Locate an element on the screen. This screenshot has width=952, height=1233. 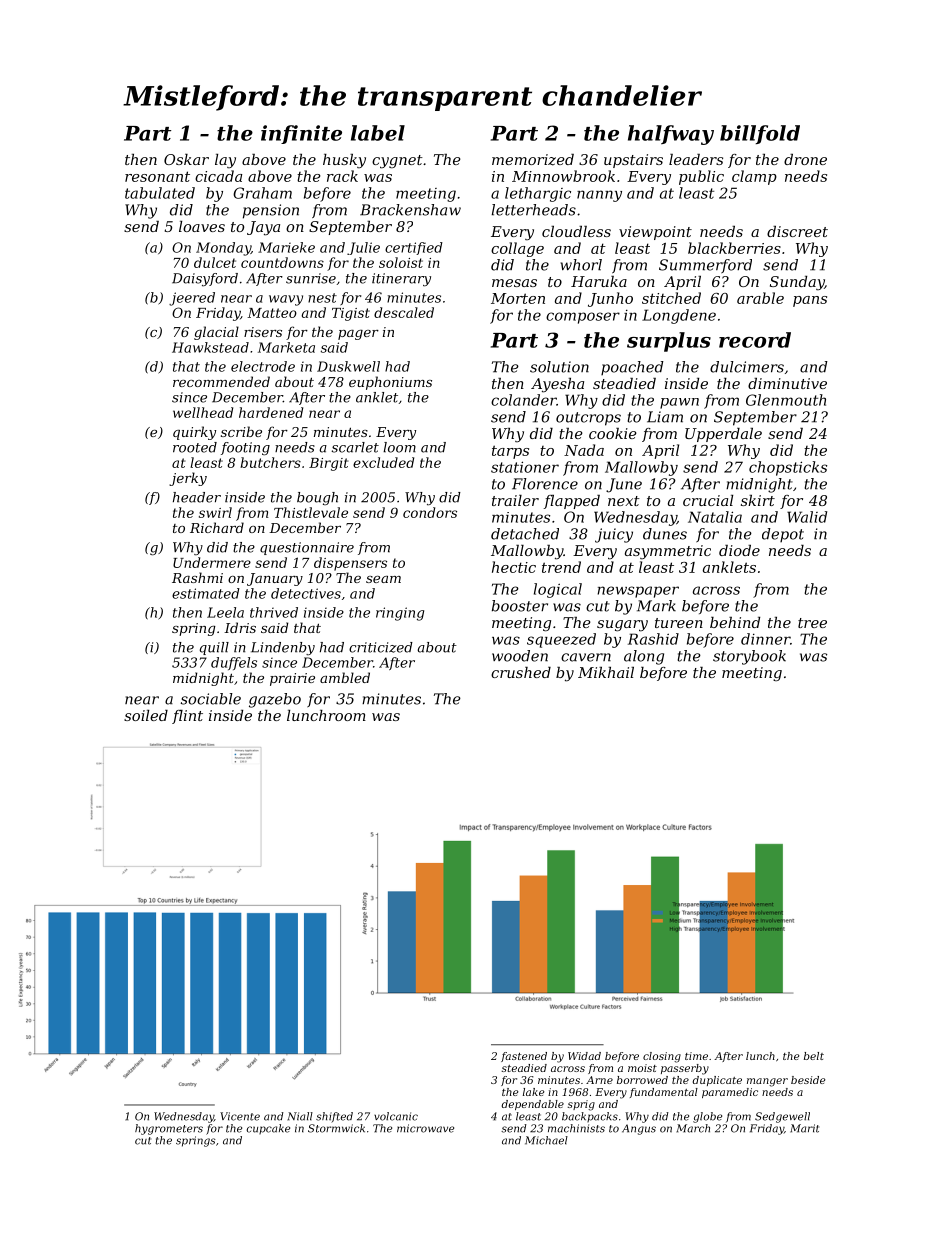
Niall is located at coordinates (300, 1116).
